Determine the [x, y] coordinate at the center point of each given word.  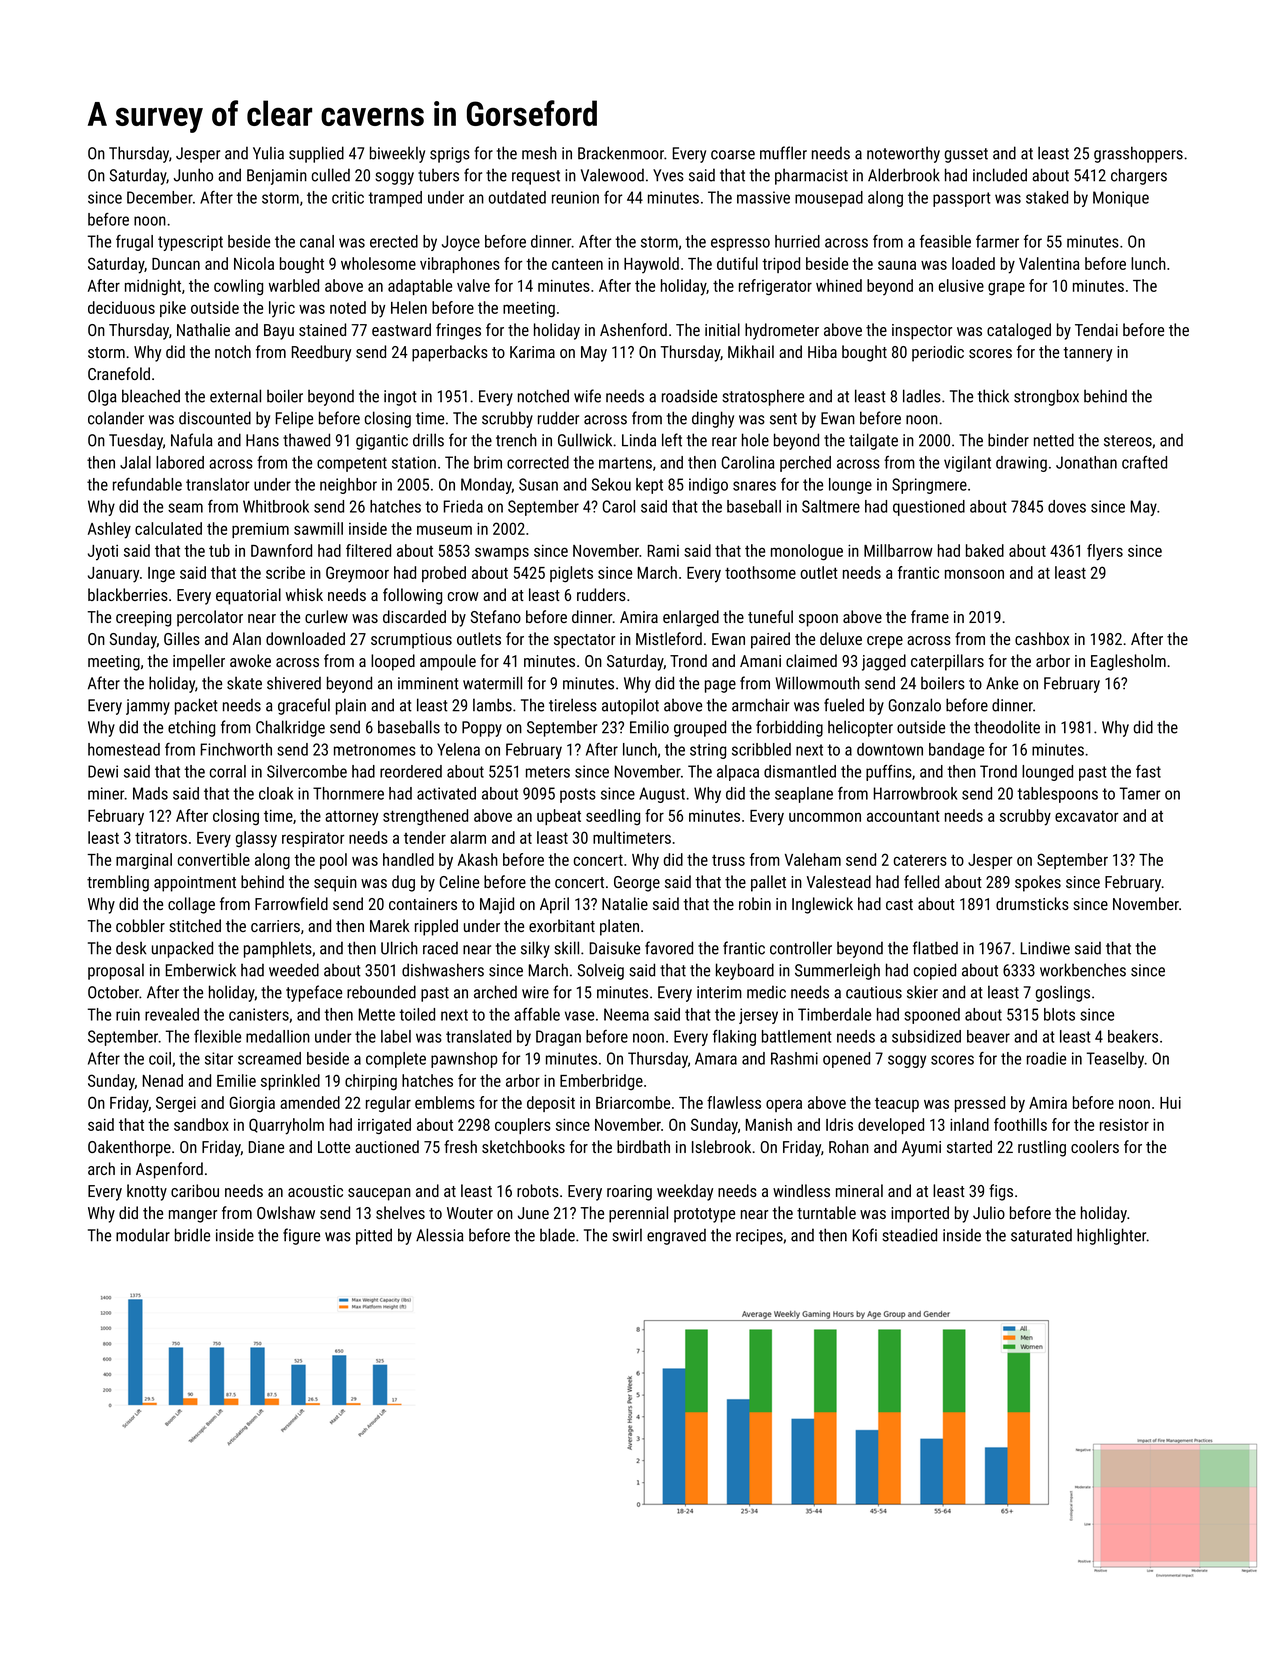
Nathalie [203, 329]
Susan [538, 484]
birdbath [643, 1146]
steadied [909, 1235]
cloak [276, 793]
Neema [626, 1014]
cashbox [1042, 638]
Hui [1170, 1103]
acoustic [315, 1191]
